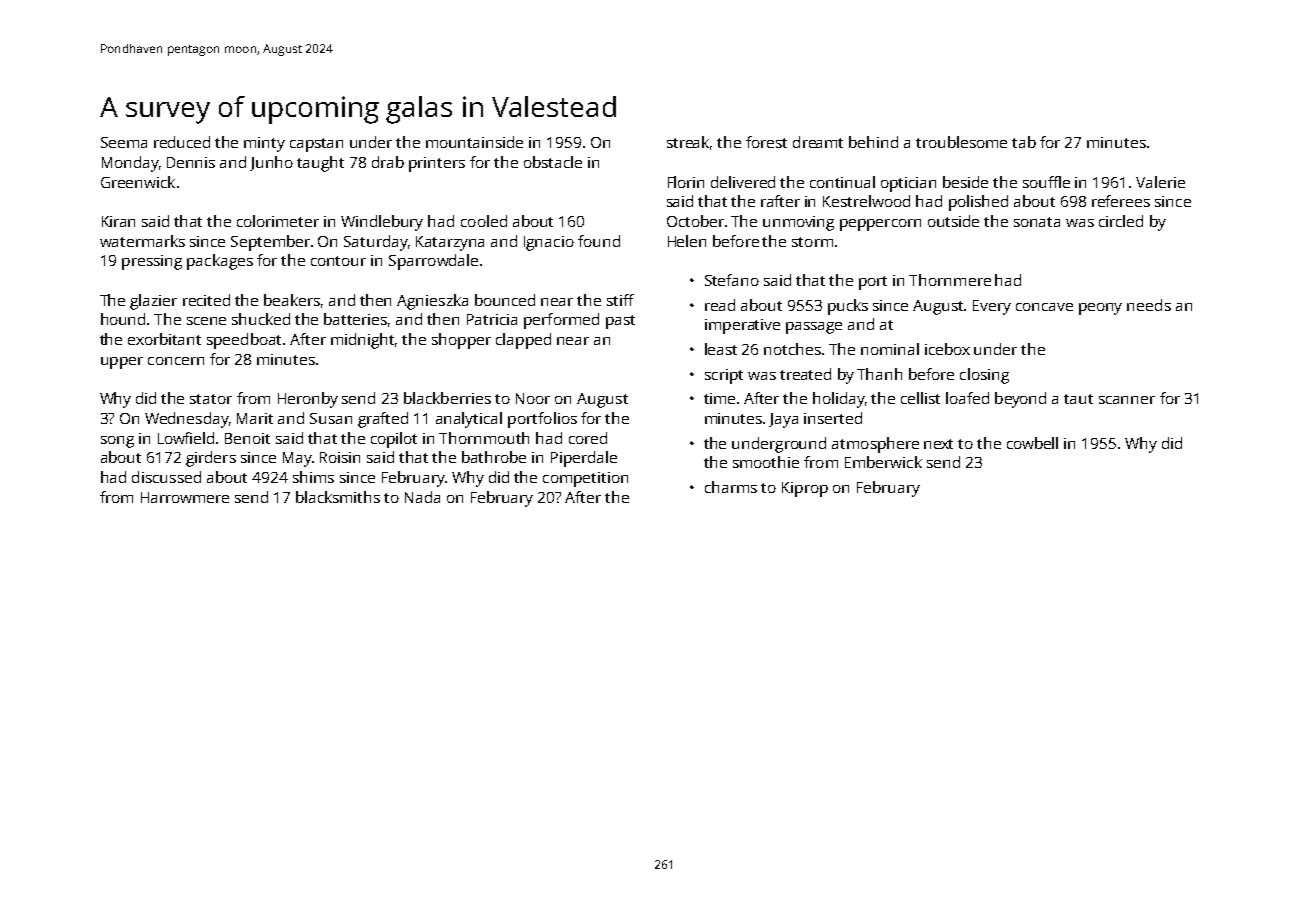  What do you see at coordinates (961, 142) in the screenshot?
I see `troublesome` at bounding box center [961, 142].
